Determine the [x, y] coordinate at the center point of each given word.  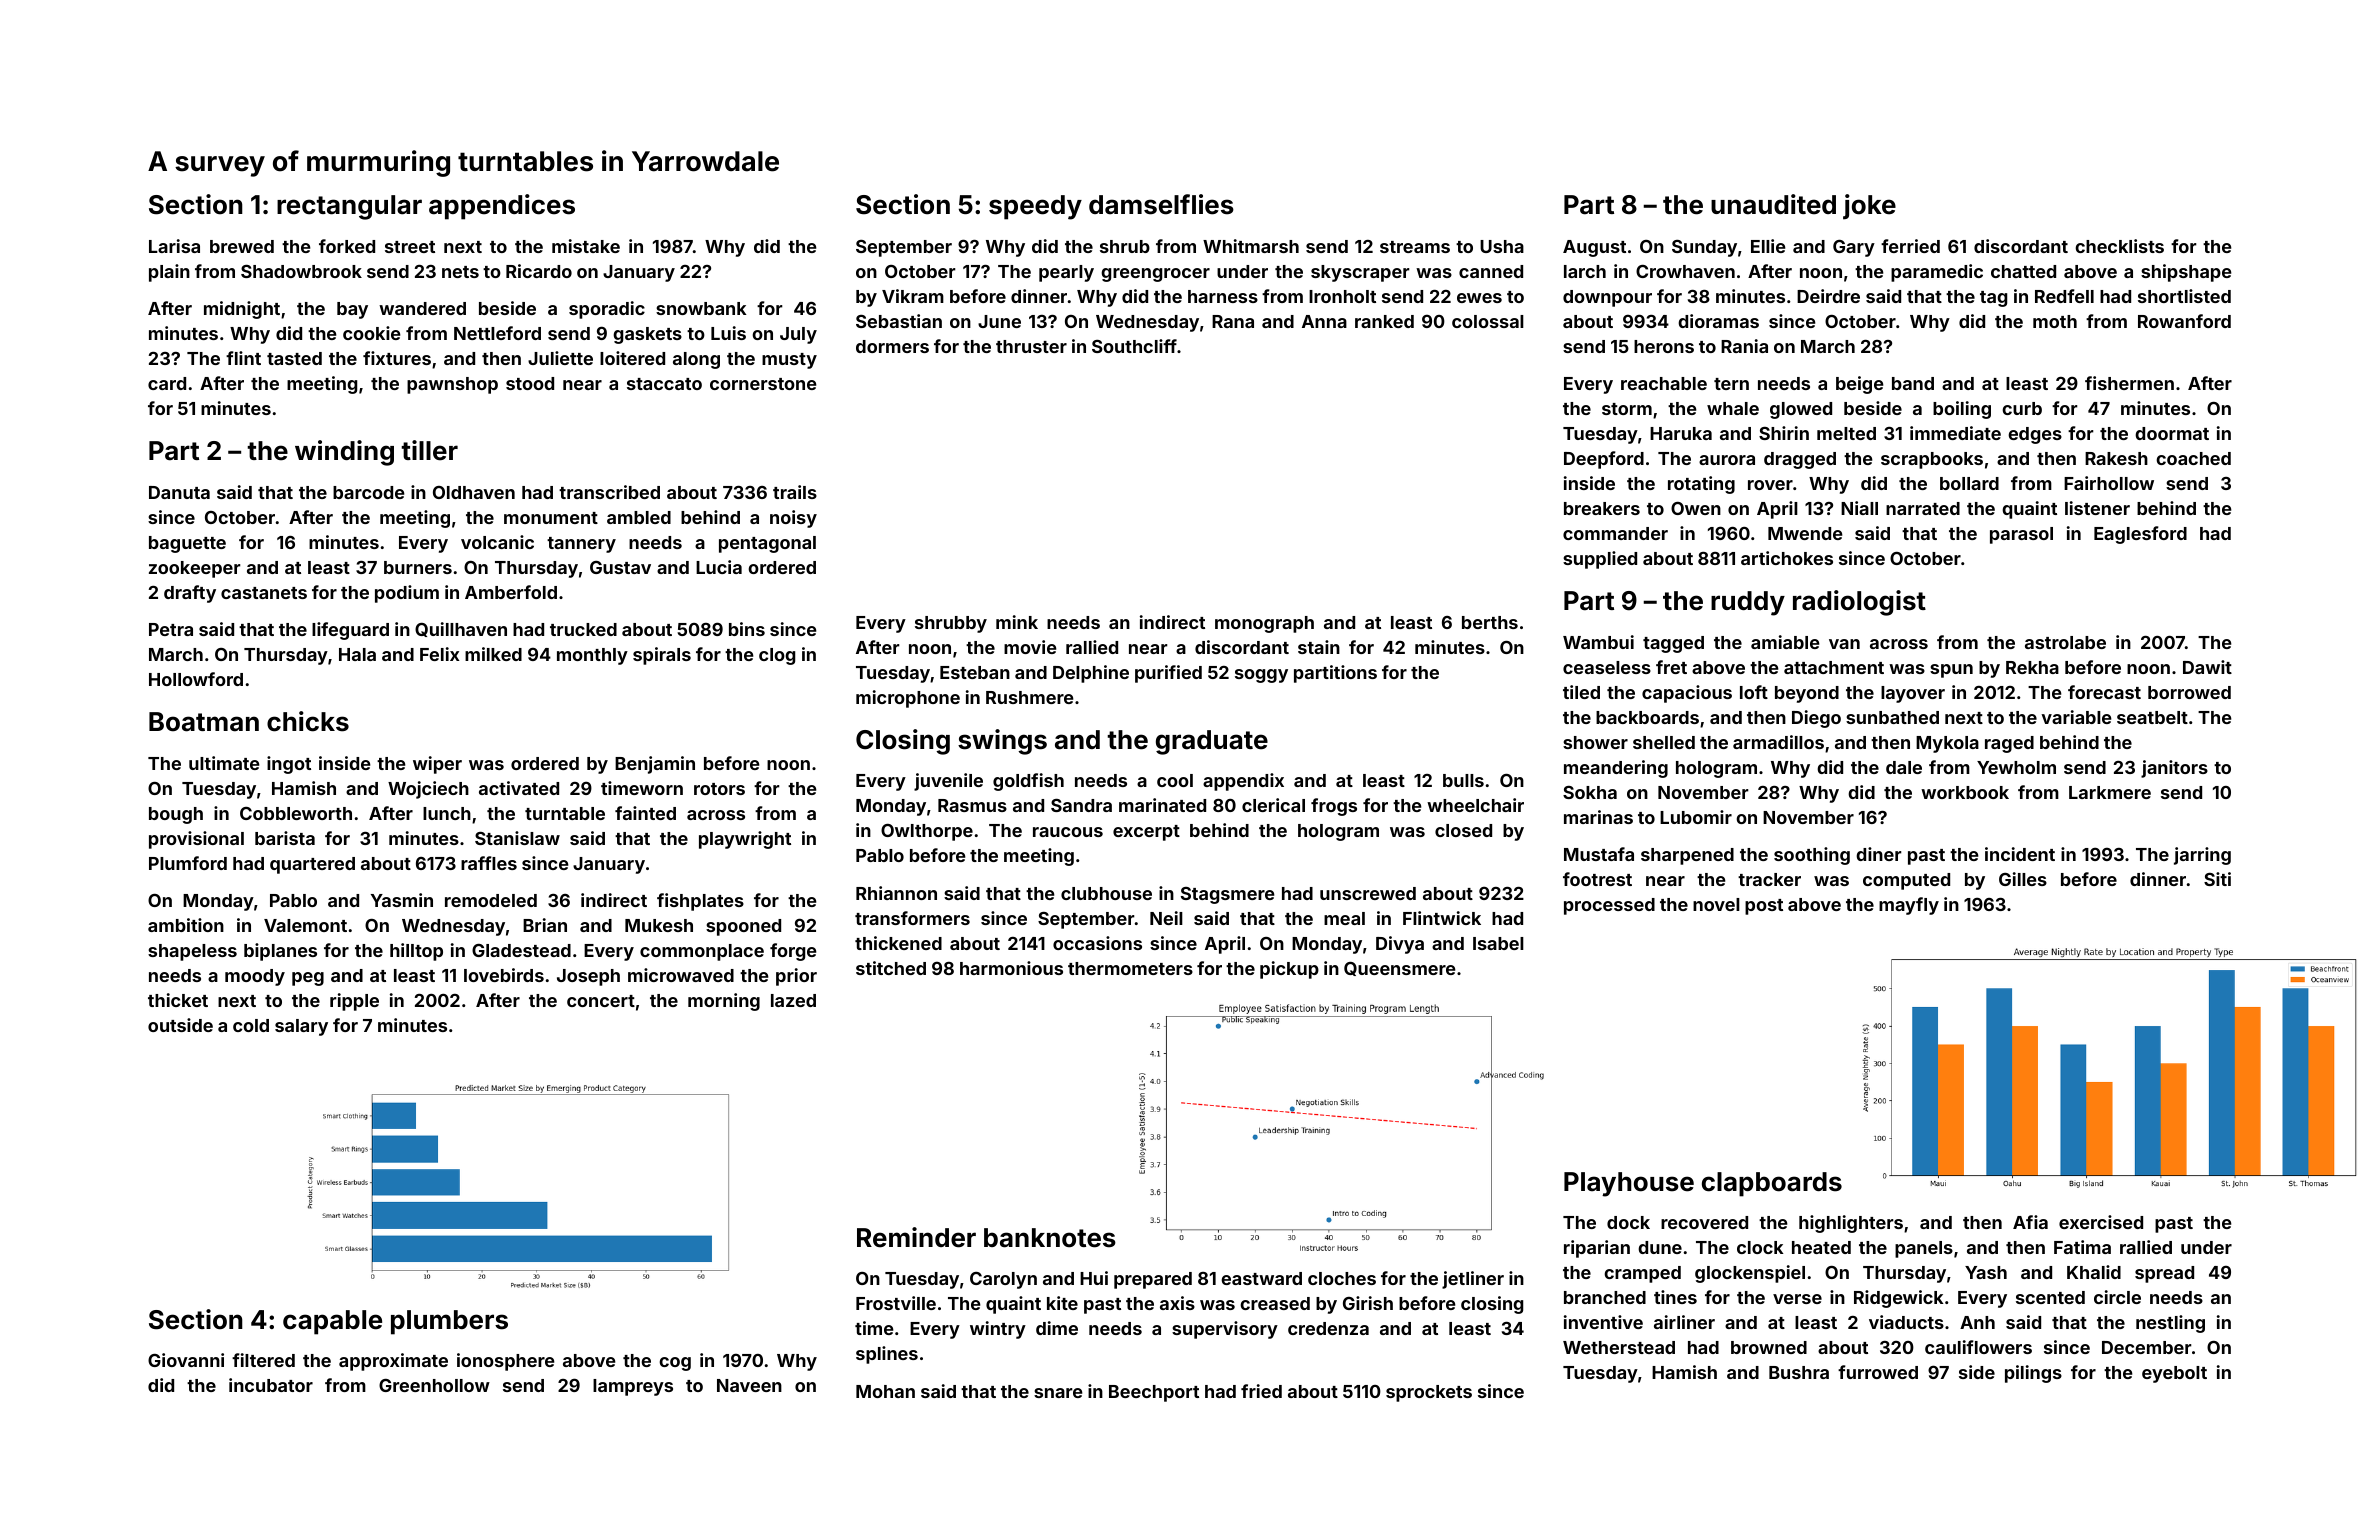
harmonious [1011, 968]
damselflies [1161, 204]
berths [1490, 622]
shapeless [192, 952]
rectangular [349, 207]
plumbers [449, 1322]
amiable [1785, 642]
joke [1869, 207]
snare [1058, 1393]
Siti [2217, 879]
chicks [308, 721]
